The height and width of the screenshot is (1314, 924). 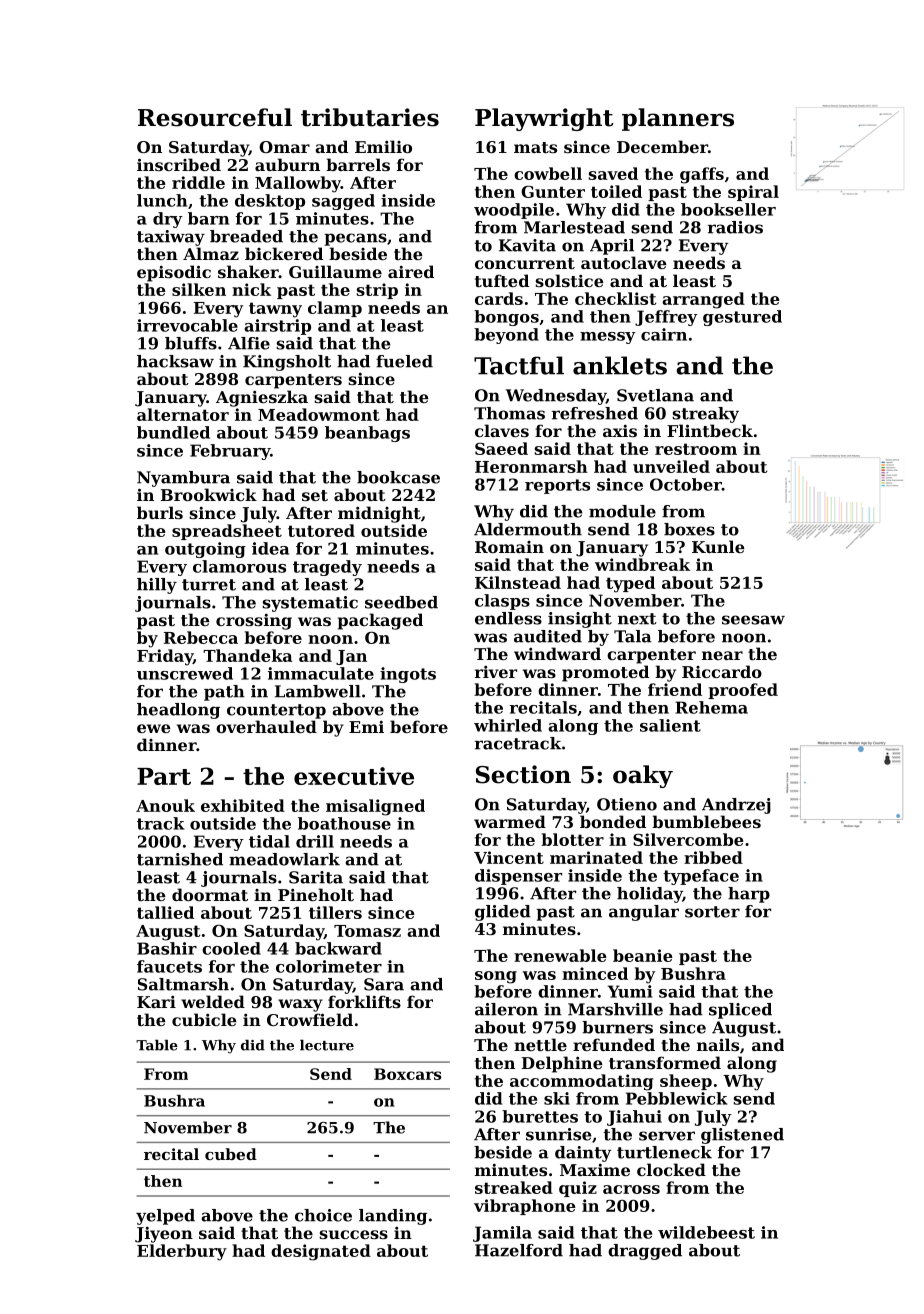 What do you see at coordinates (753, 620) in the screenshot?
I see `seesaw` at bounding box center [753, 620].
